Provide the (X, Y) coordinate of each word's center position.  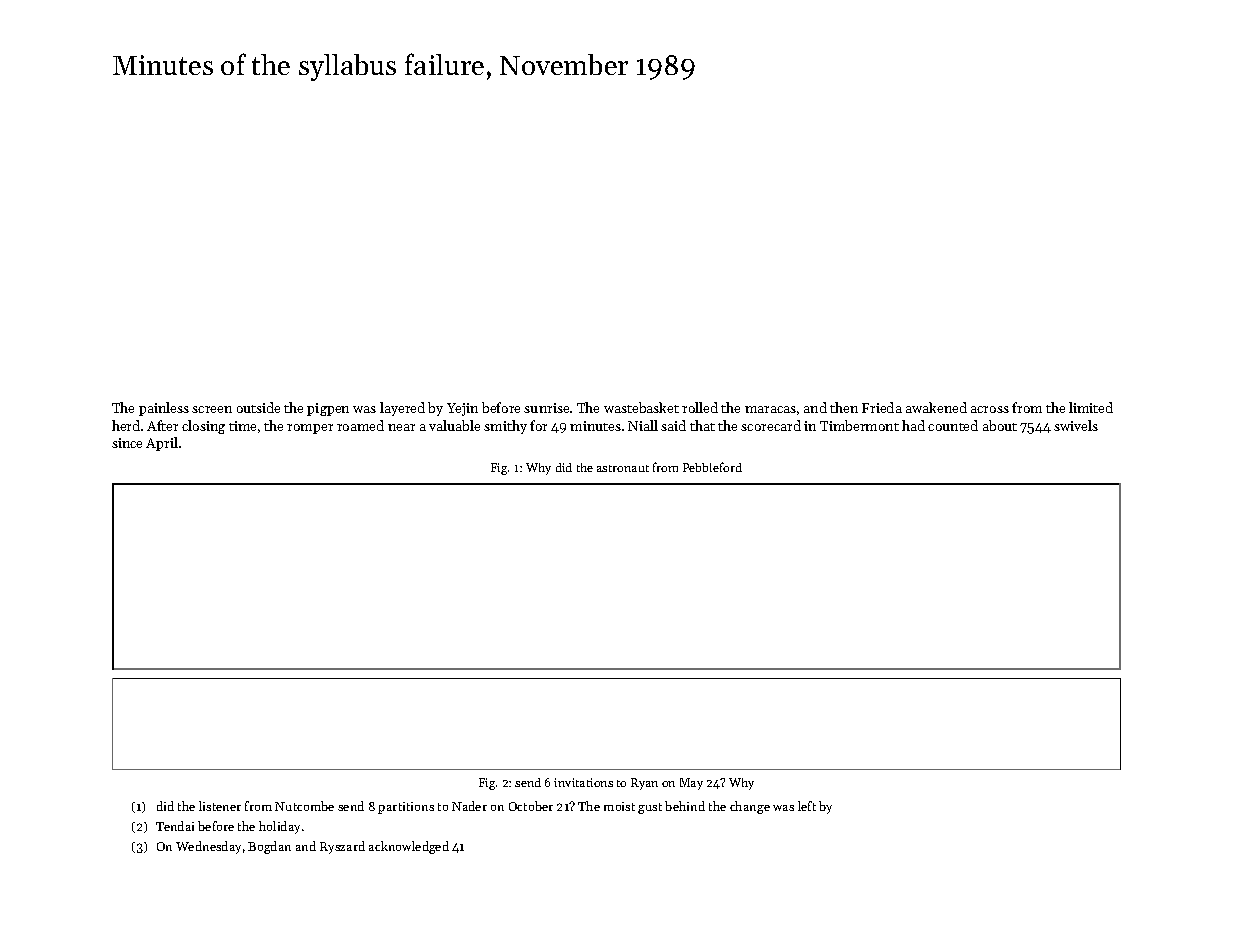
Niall (643, 425)
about (1000, 425)
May (691, 784)
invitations (583, 782)
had (913, 425)
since (127, 443)
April (162, 444)
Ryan (644, 784)
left (807, 806)
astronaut (623, 468)
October (531, 806)
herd (126, 425)
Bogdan (269, 847)
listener (220, 806)
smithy (505, 427)
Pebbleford (712, 467)
